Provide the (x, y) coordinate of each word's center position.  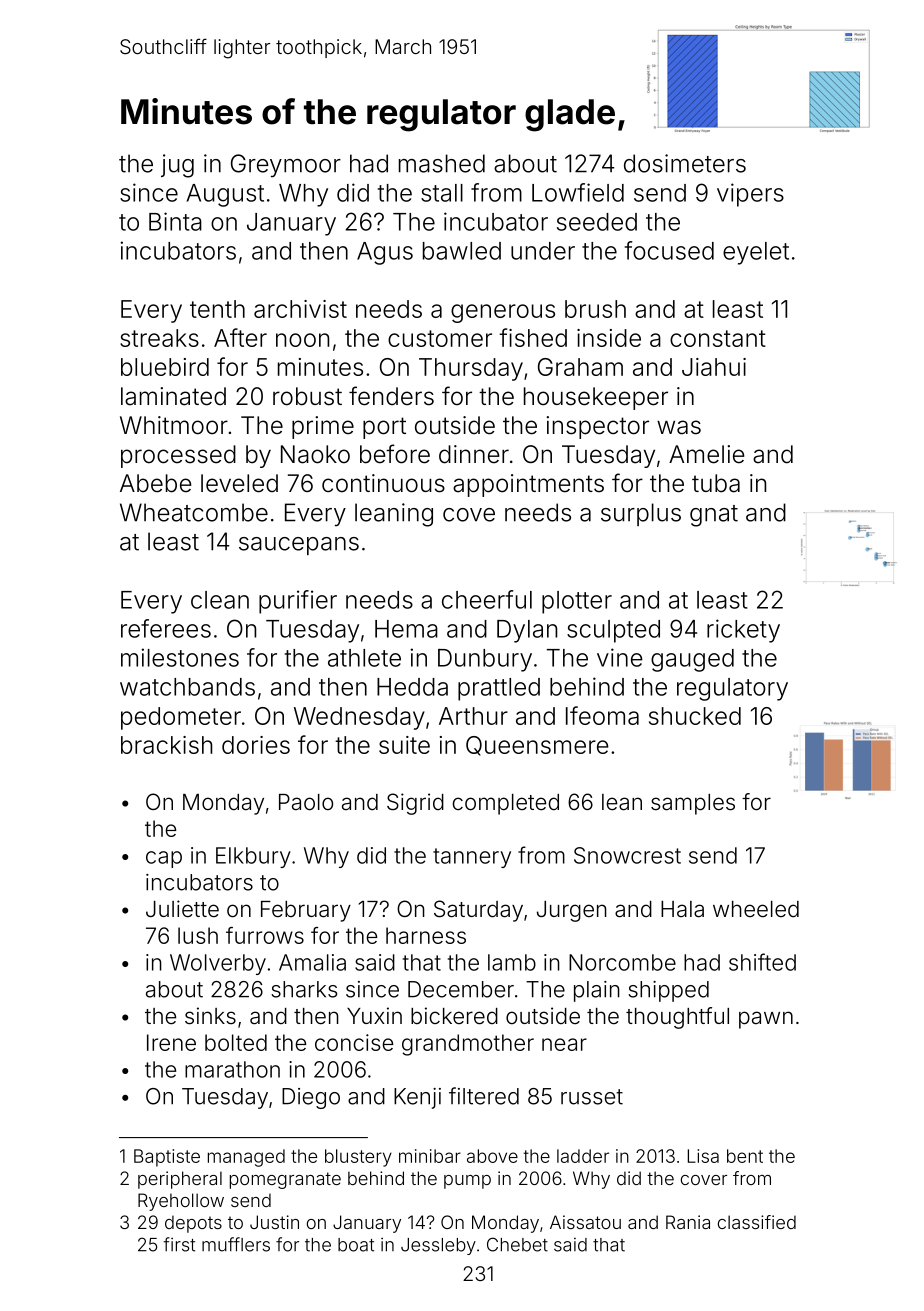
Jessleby (438, 1246)
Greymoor (286, 166)
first (179, 1244)
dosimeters (685, 163)
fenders (391, 396)
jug (177, 166)
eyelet (756, 253)
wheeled (756, 909)
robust (307, 396)
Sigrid (415, 804)
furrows (265, 935)
